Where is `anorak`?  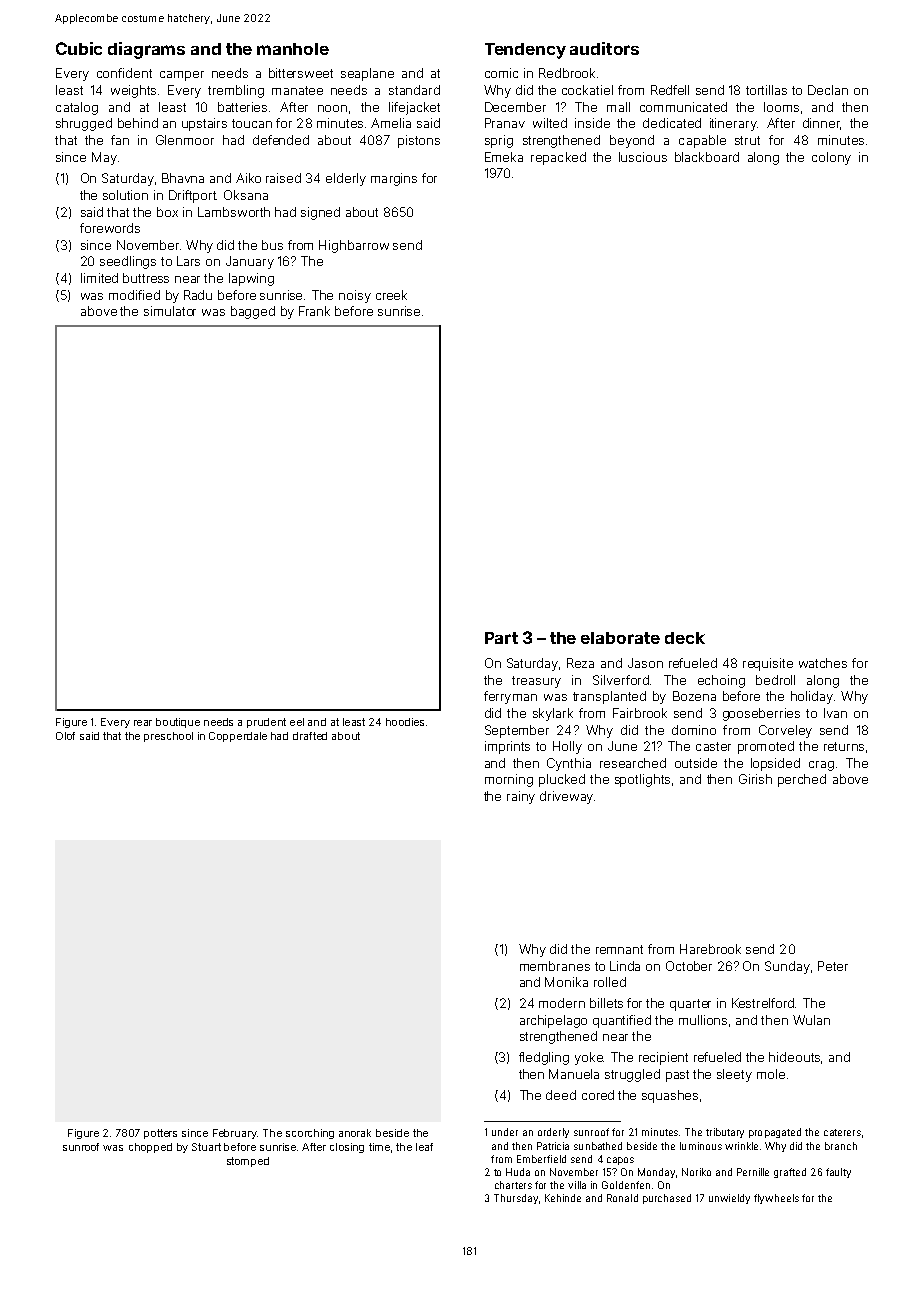
anorak is located at coordinates (355, 1133).
